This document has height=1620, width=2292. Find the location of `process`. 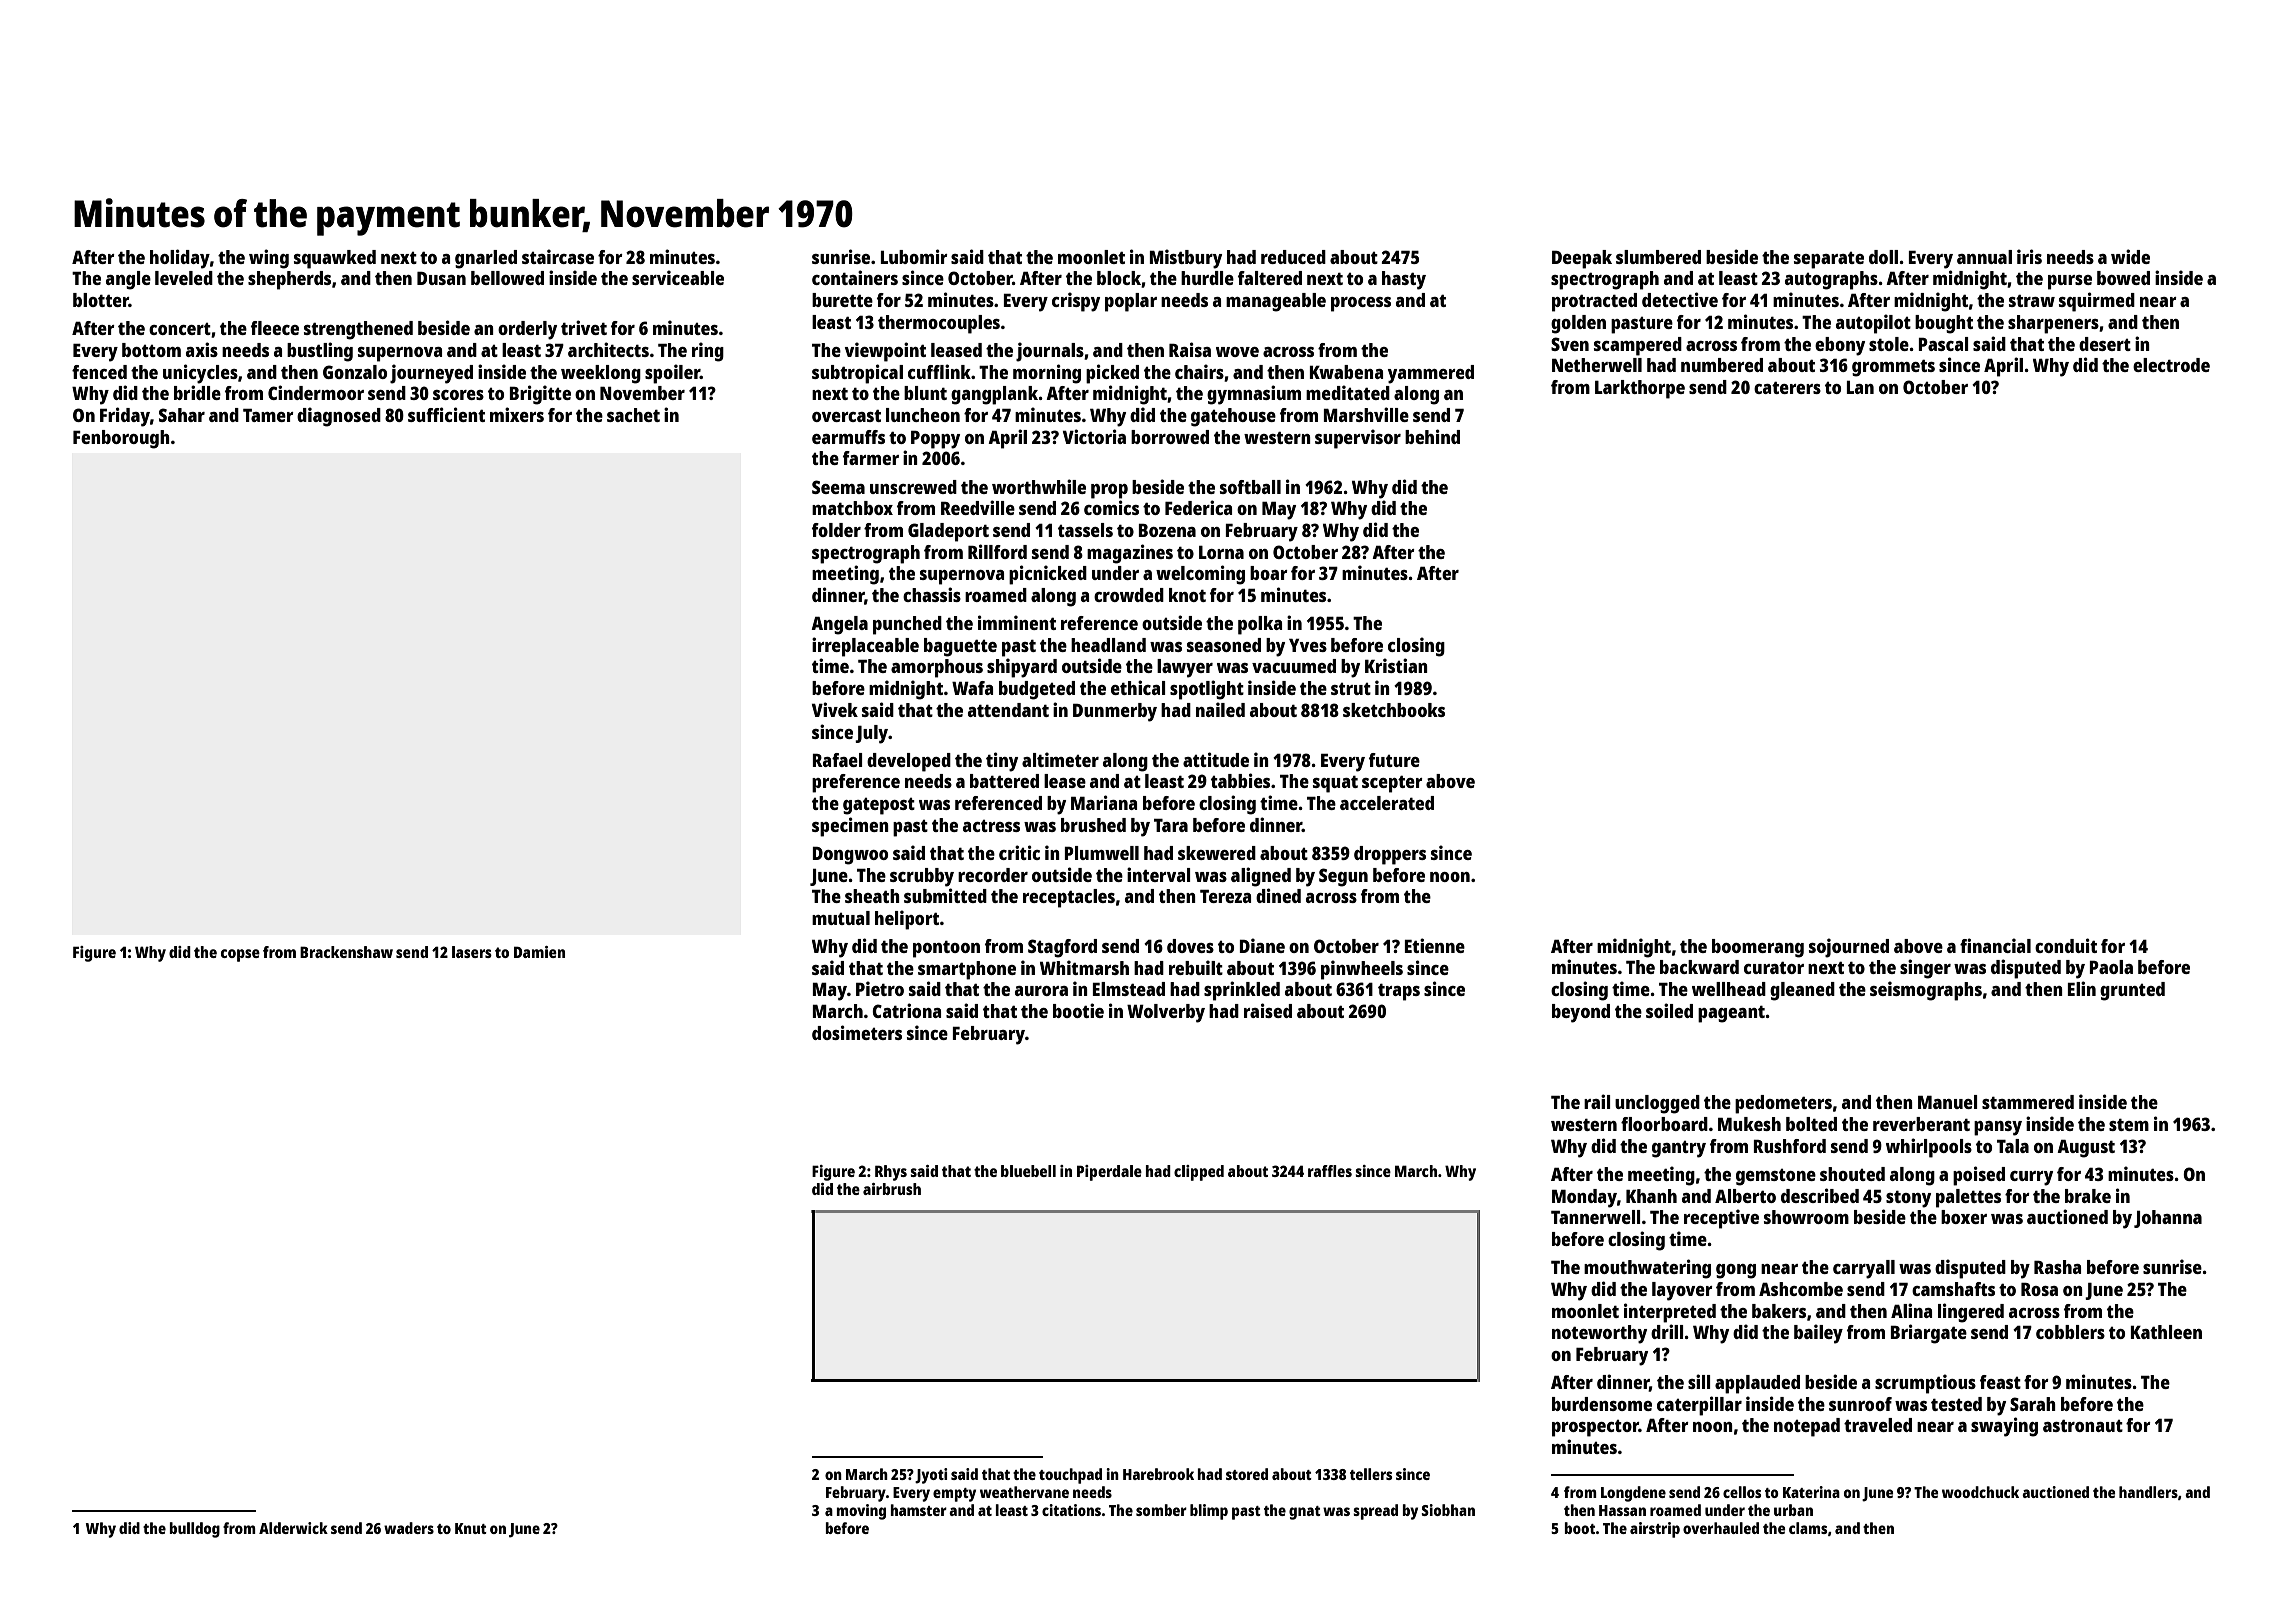

process is located at coordinates (1361, 304).
